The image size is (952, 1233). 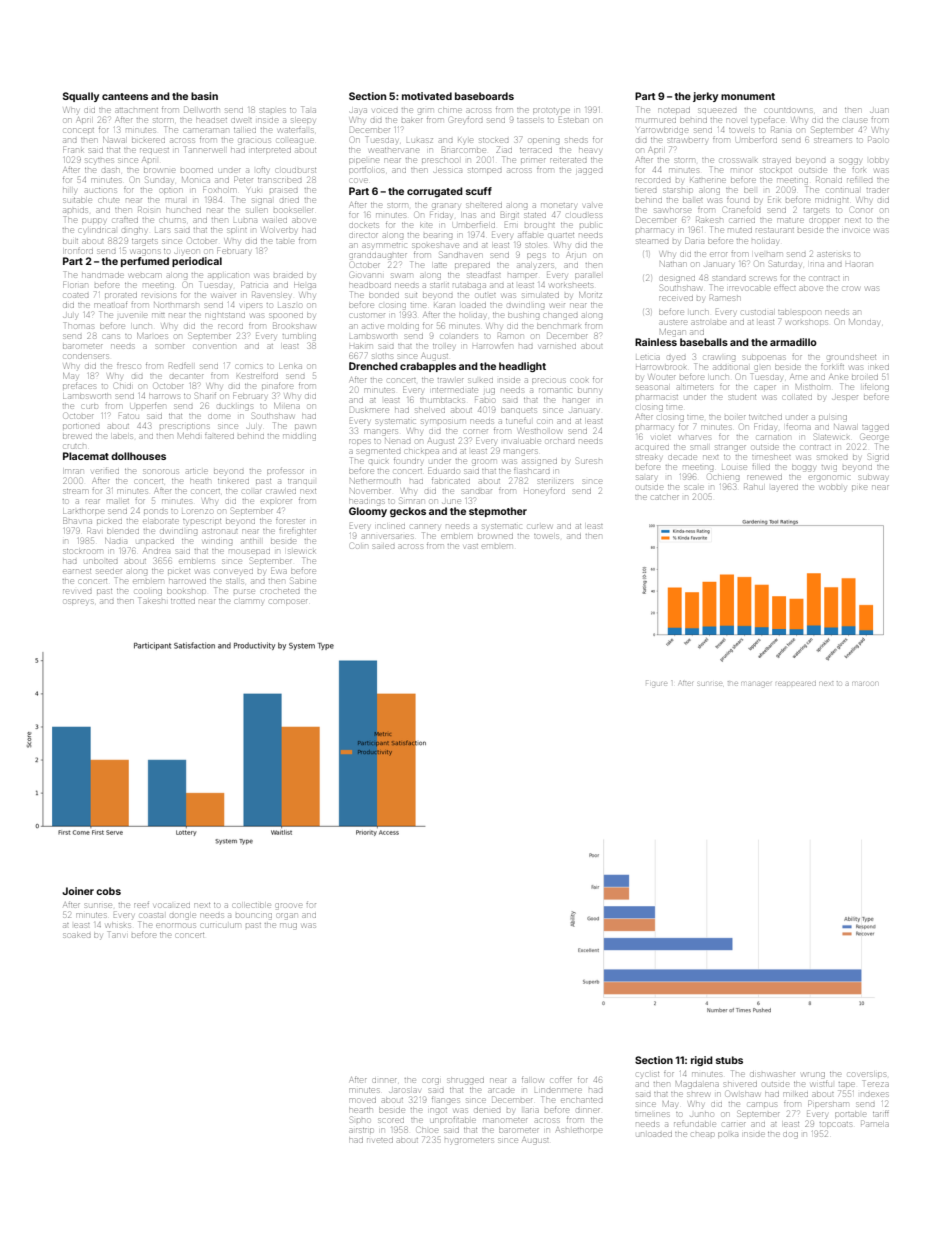 I want to click on rigid, so click(x=702, y=1061).
